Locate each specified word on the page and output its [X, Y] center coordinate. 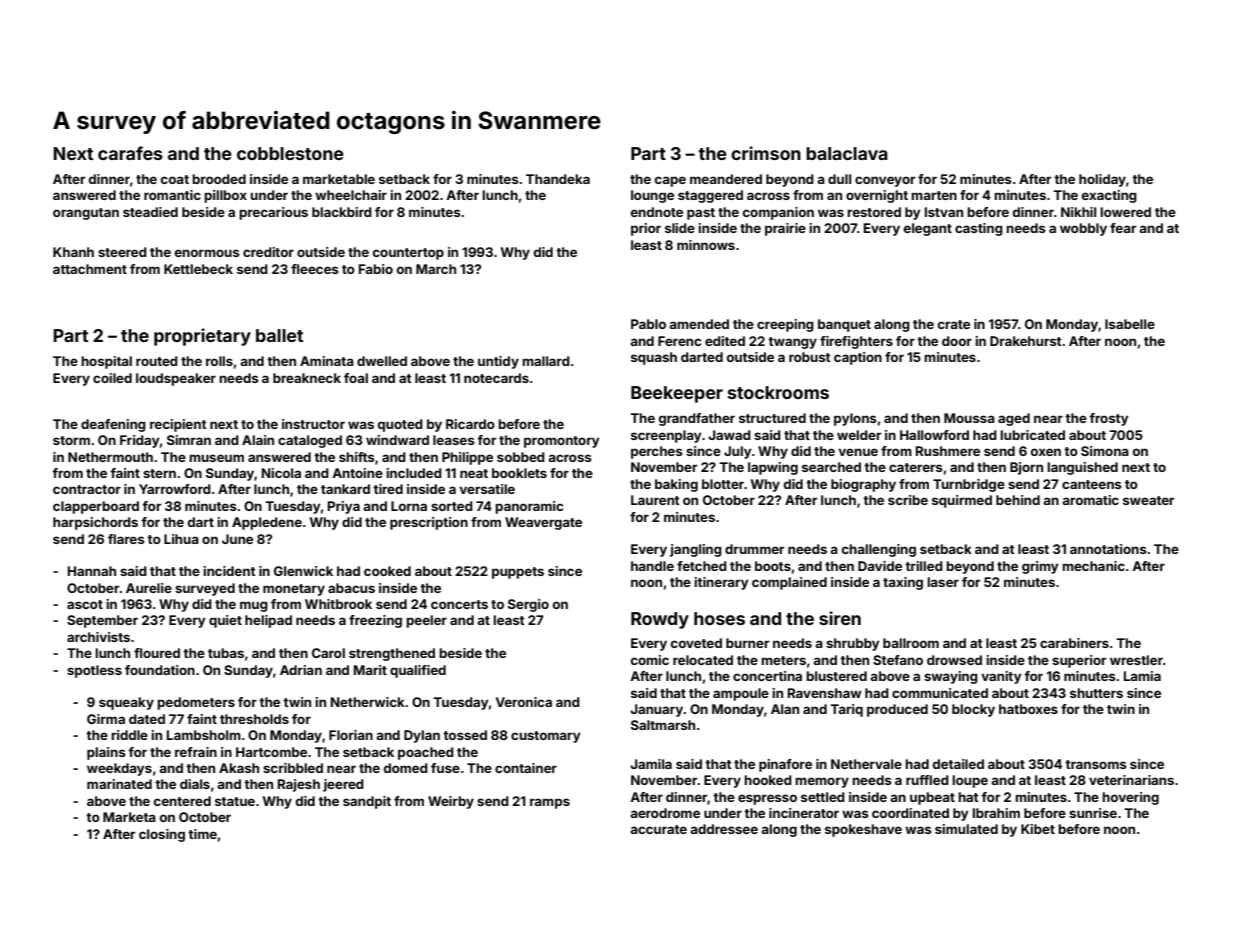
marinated [119, 784]
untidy [498, 362]
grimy [1040, 567]
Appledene [267, 523]
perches [657, 452]
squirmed [962, 501]
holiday [1102, 180]
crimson [766, 153]
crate [954, 324]
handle [652, 566]
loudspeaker [176, 379]
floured [157, 653]
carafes [130, 153]
